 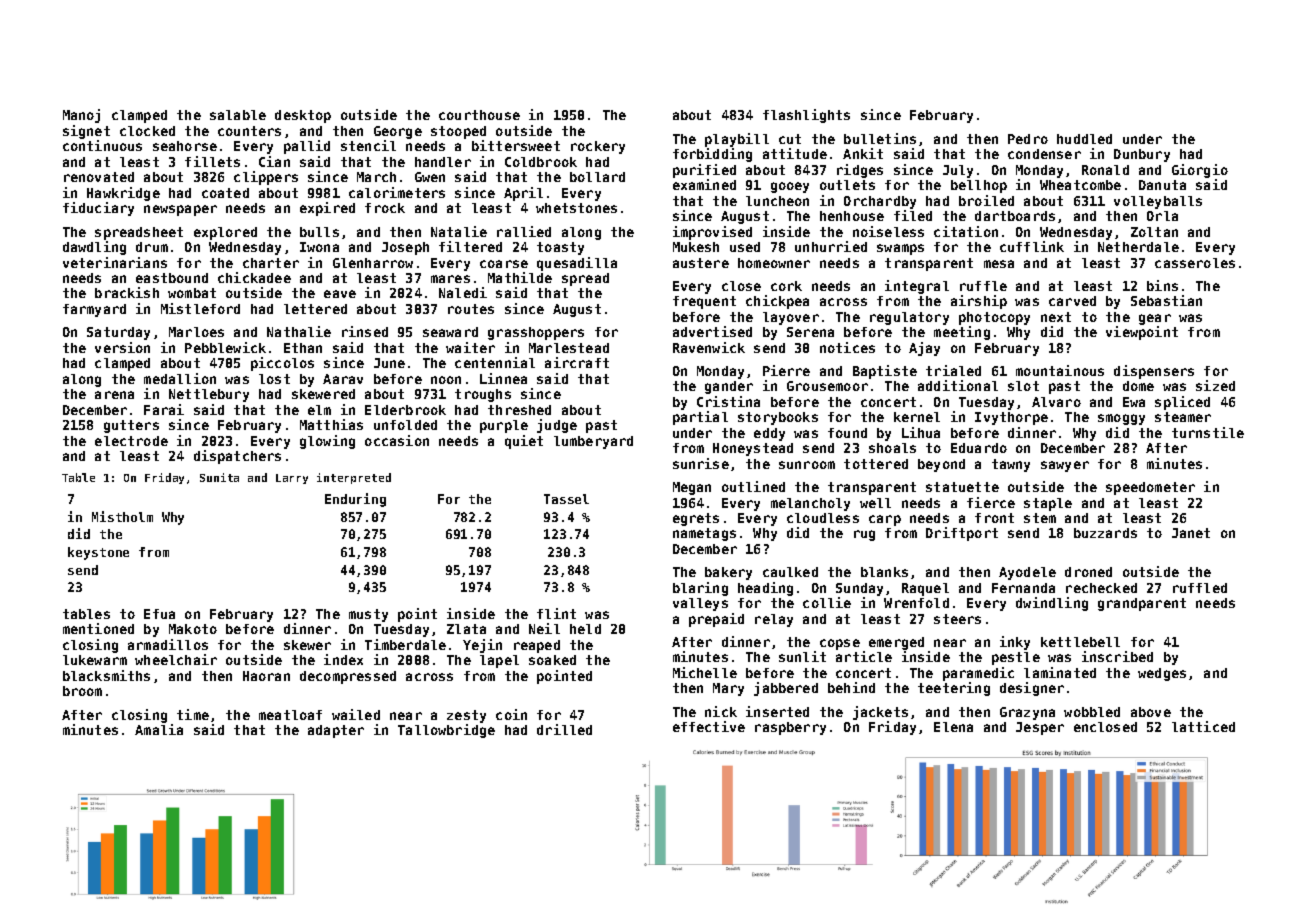 What do you see at coordinates (159, 729) in the image?
I see `Amalia` at bounding box center [159, 729].
